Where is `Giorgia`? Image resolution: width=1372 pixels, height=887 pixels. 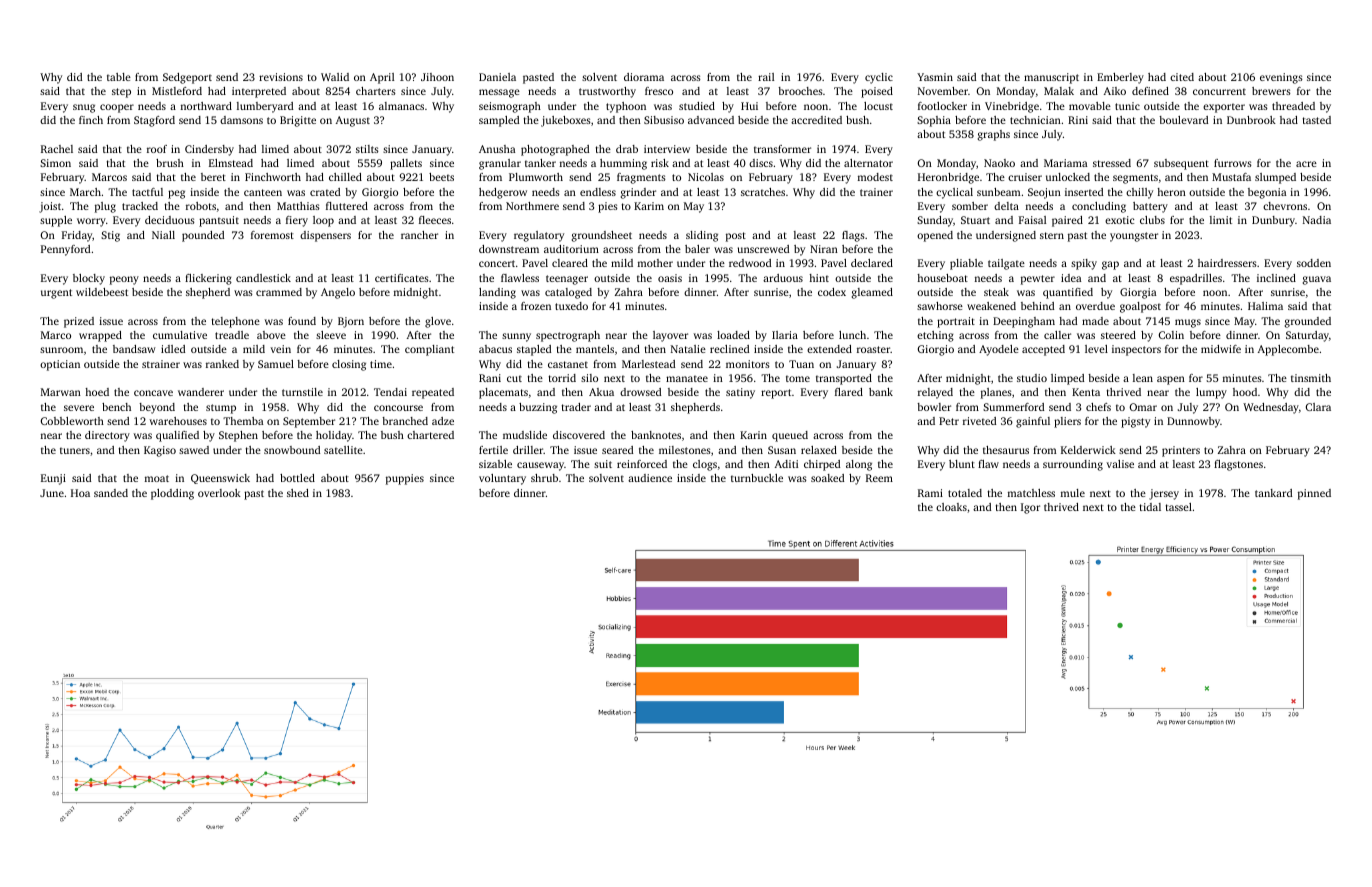
Giorgia is located at coordinates (1138, 293).
